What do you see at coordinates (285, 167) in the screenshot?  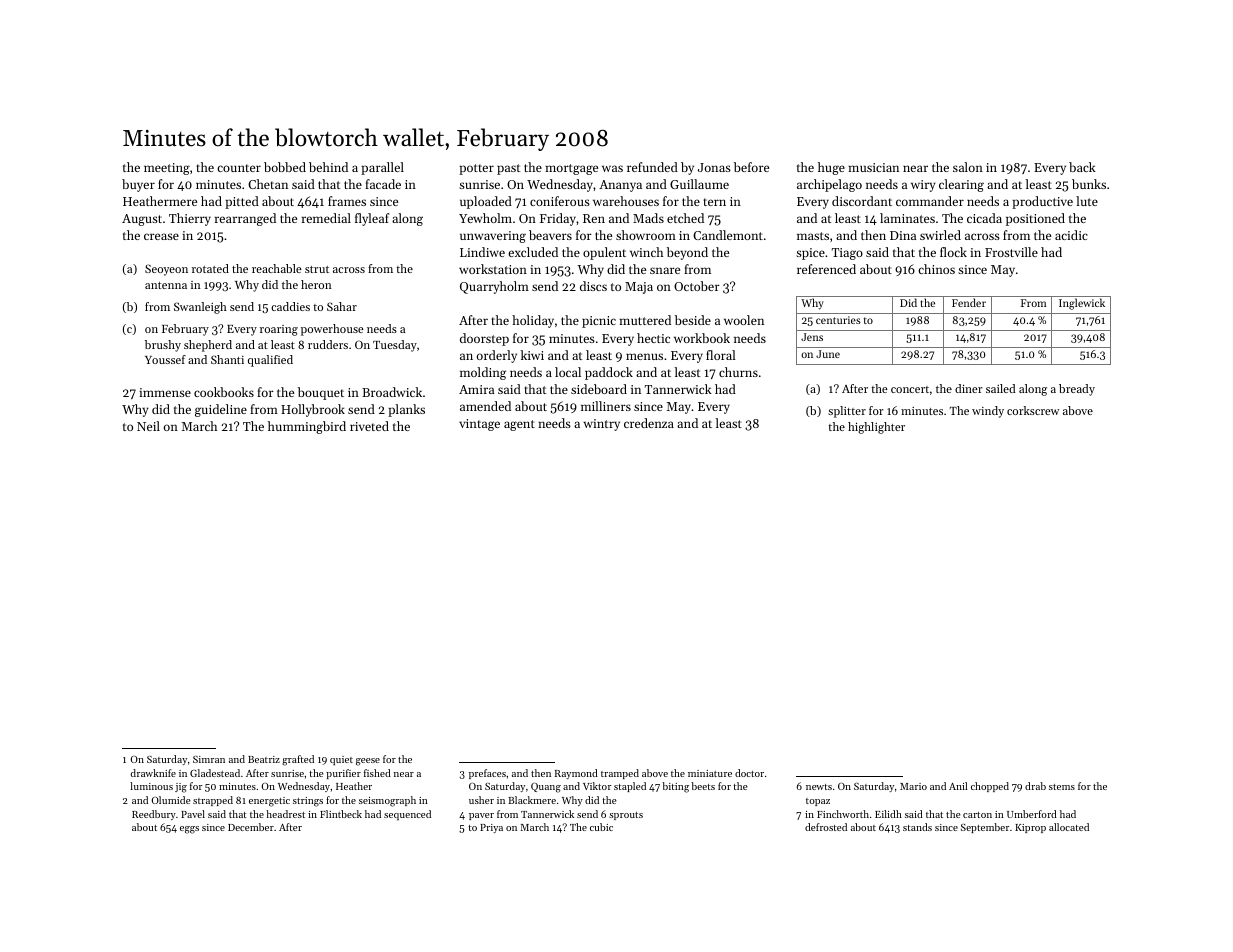 I see `bobbed` at bounding box center [285, 167].
